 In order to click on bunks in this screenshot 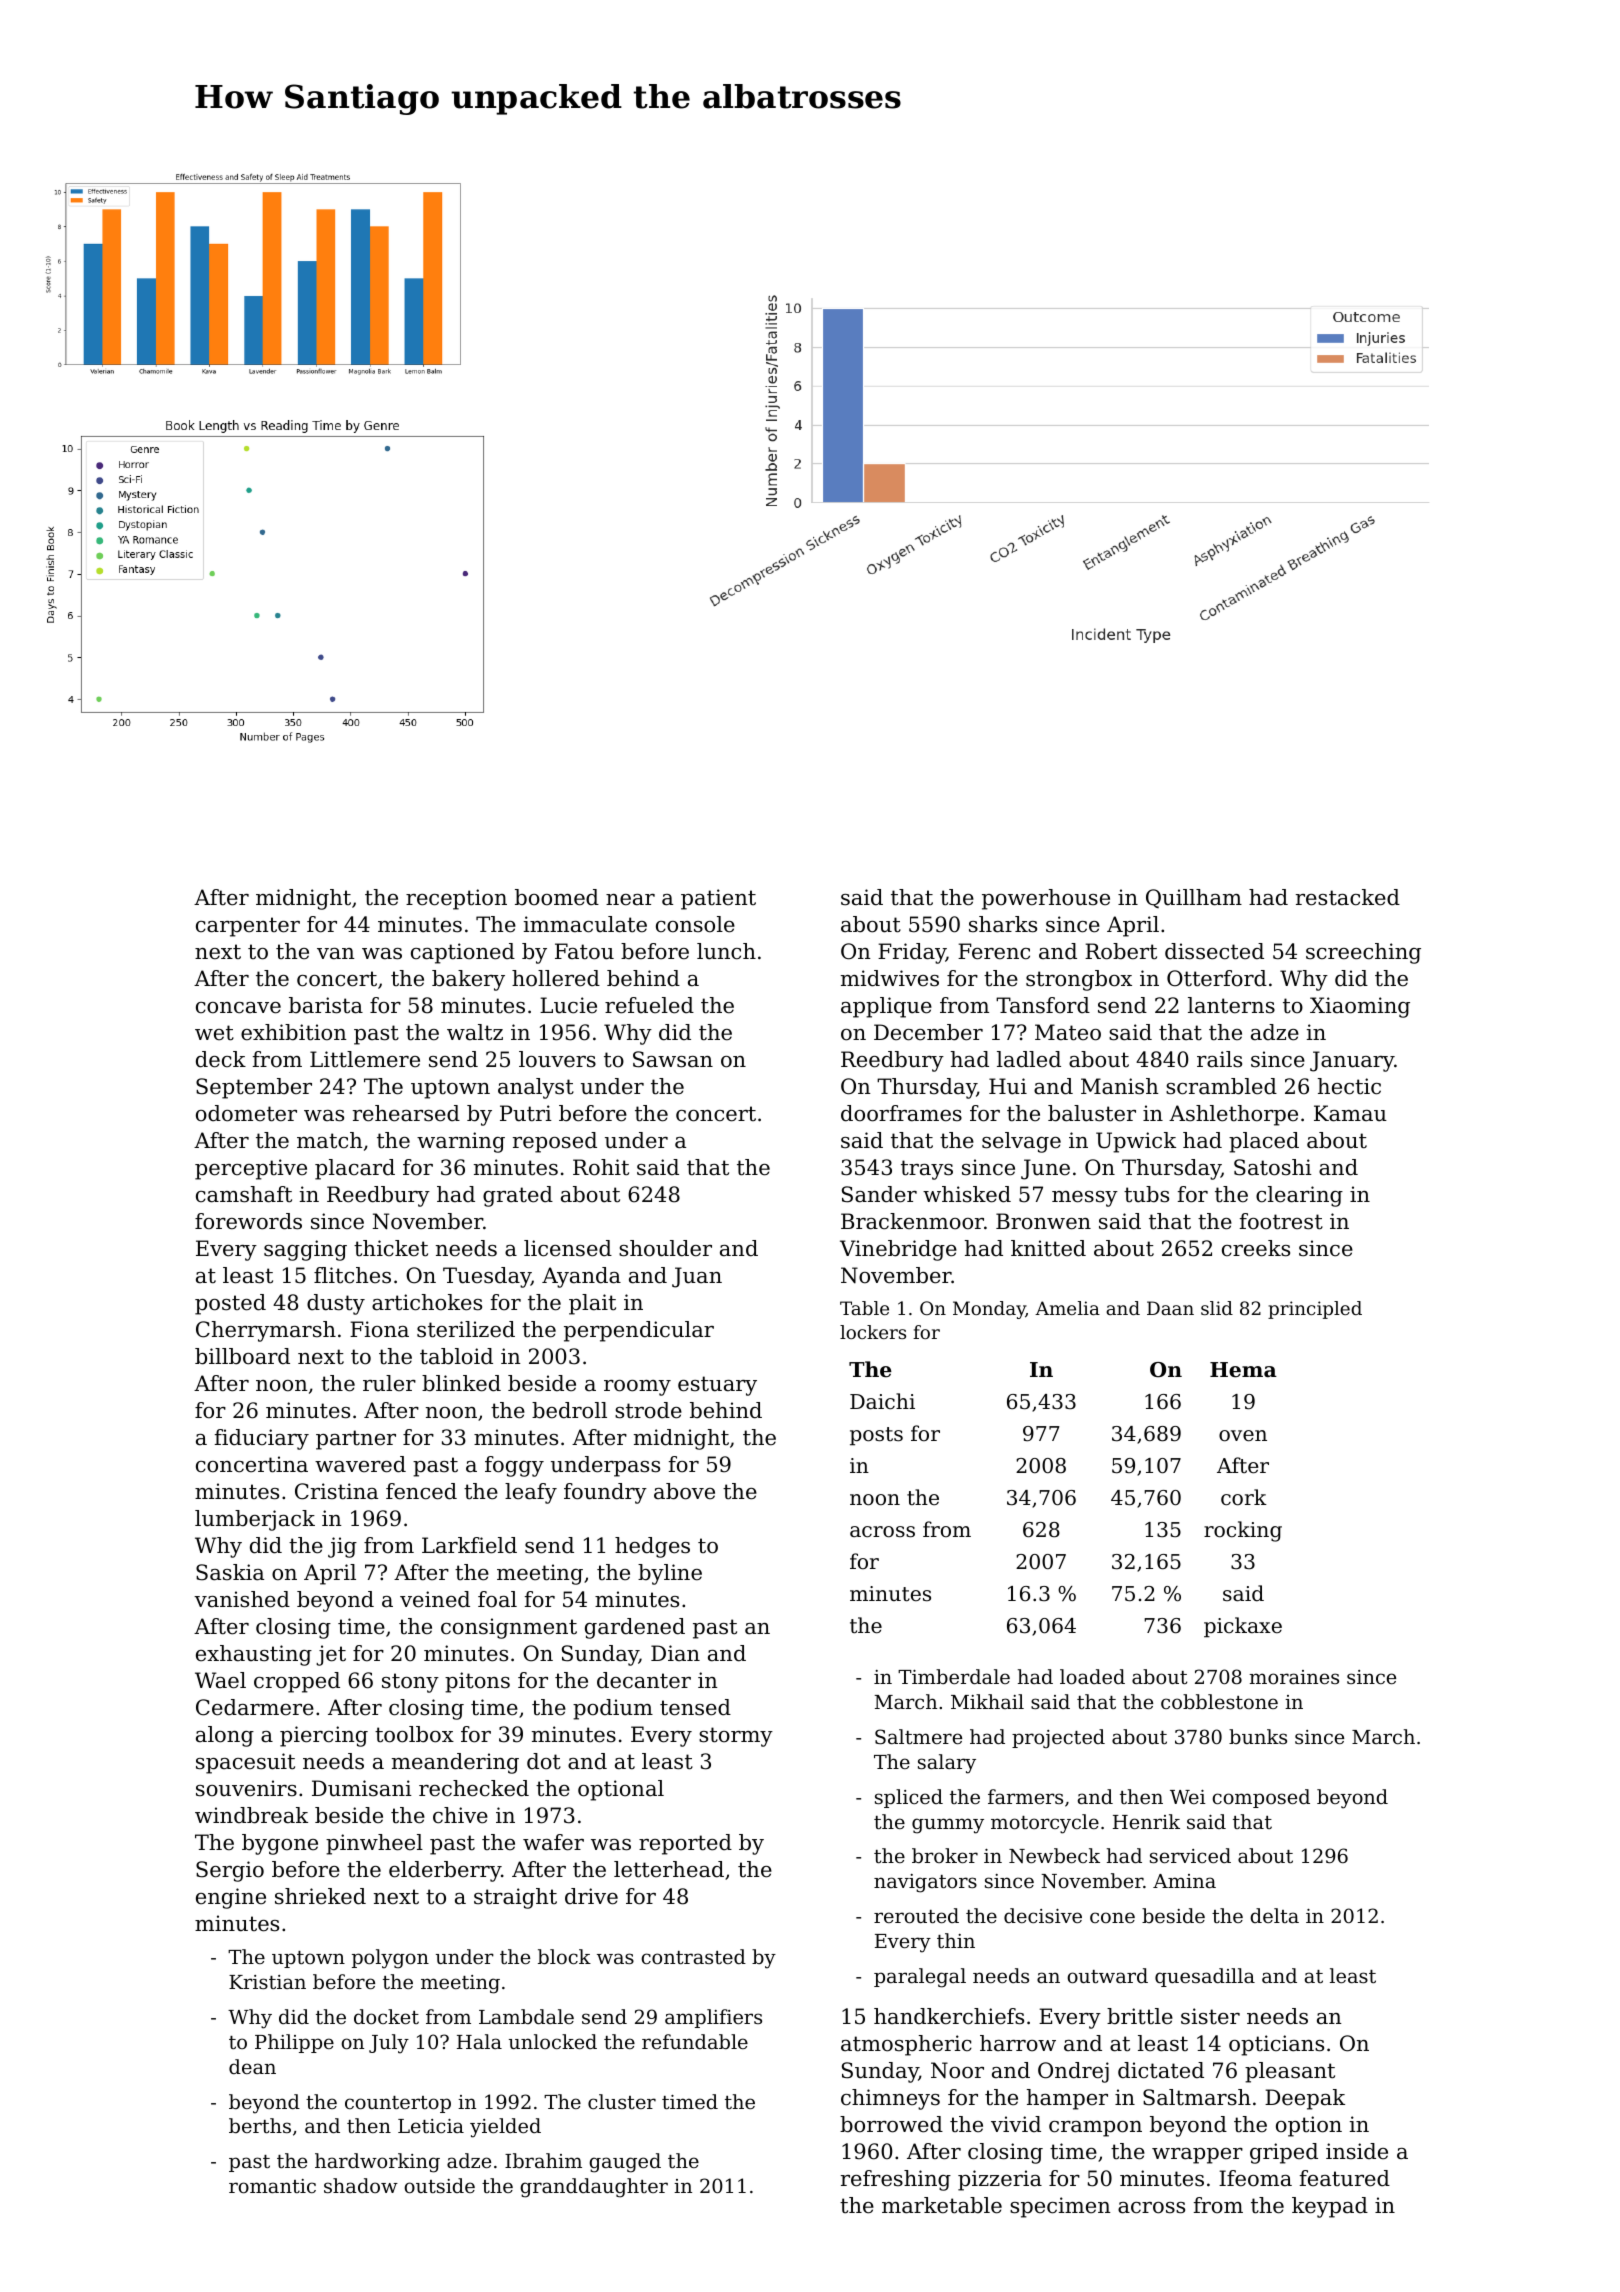, I will do `click(1258, 1736)`.
